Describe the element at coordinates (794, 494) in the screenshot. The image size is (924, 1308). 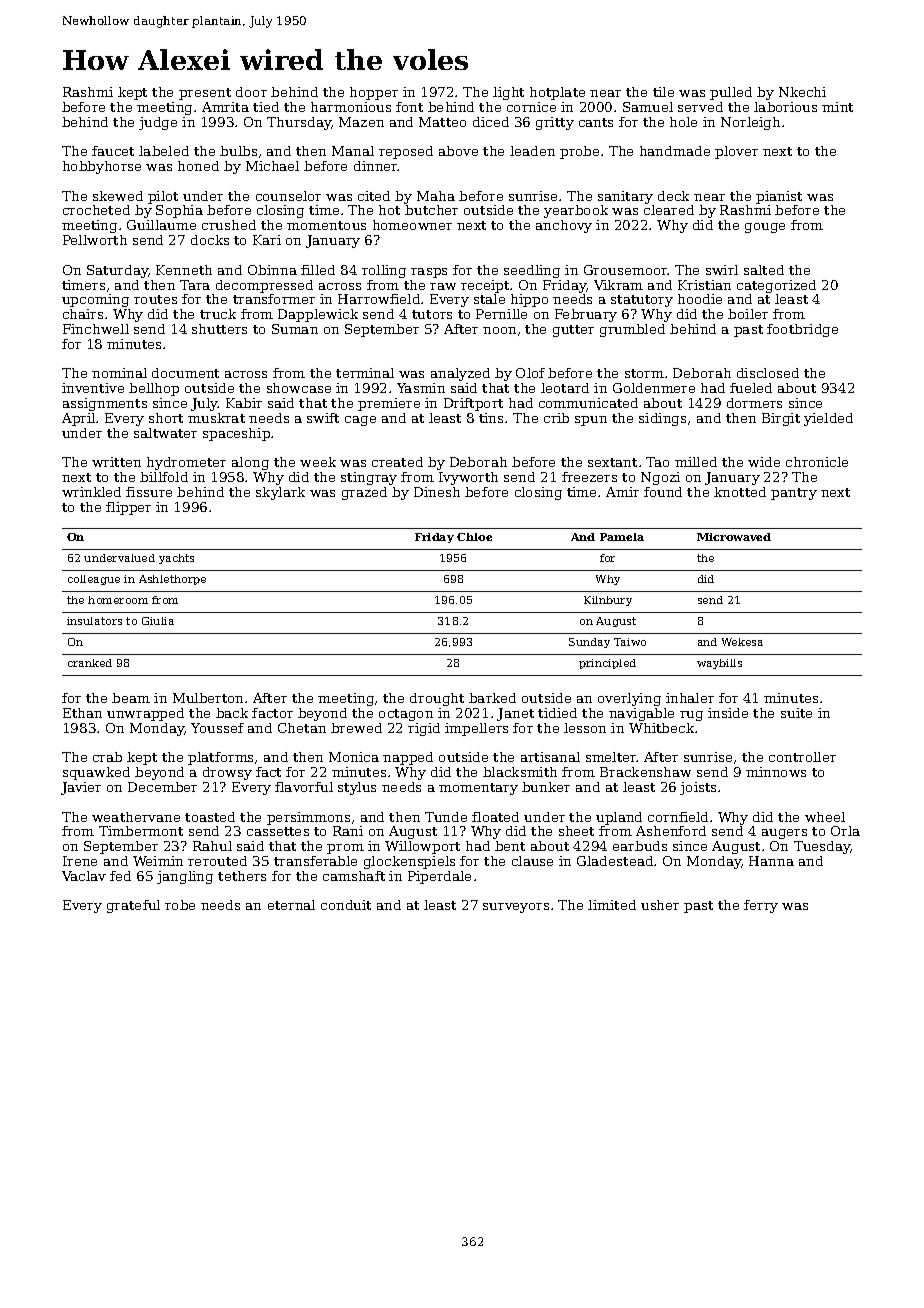
I see `pantry` at that location.
